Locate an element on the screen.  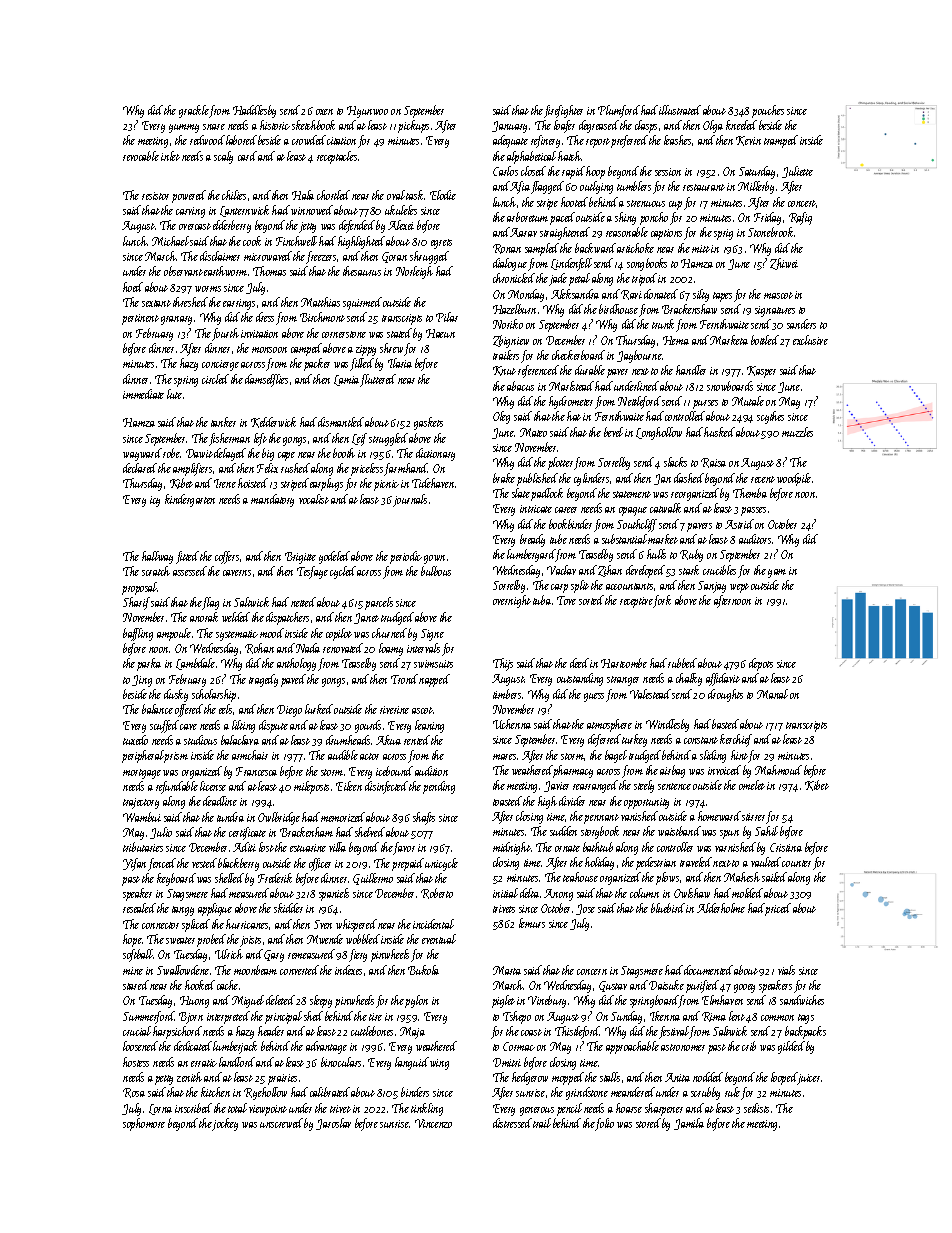
Haddlesby is located at coordinates (254, 111).
